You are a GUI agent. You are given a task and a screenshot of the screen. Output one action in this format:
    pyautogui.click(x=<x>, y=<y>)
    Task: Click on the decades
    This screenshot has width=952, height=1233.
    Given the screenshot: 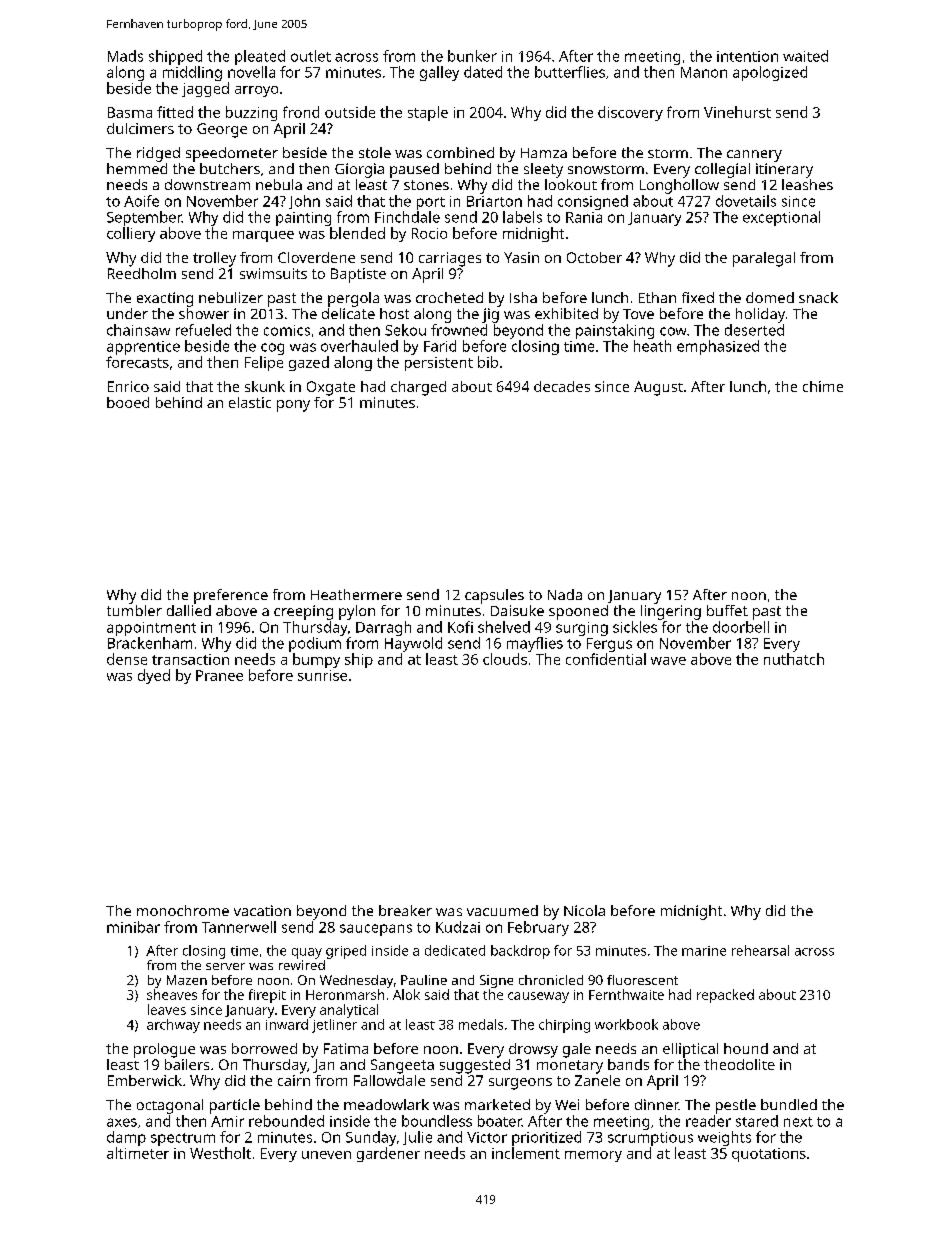 What is the action you would take?
    pyautogui.click(x=562, y=386)
